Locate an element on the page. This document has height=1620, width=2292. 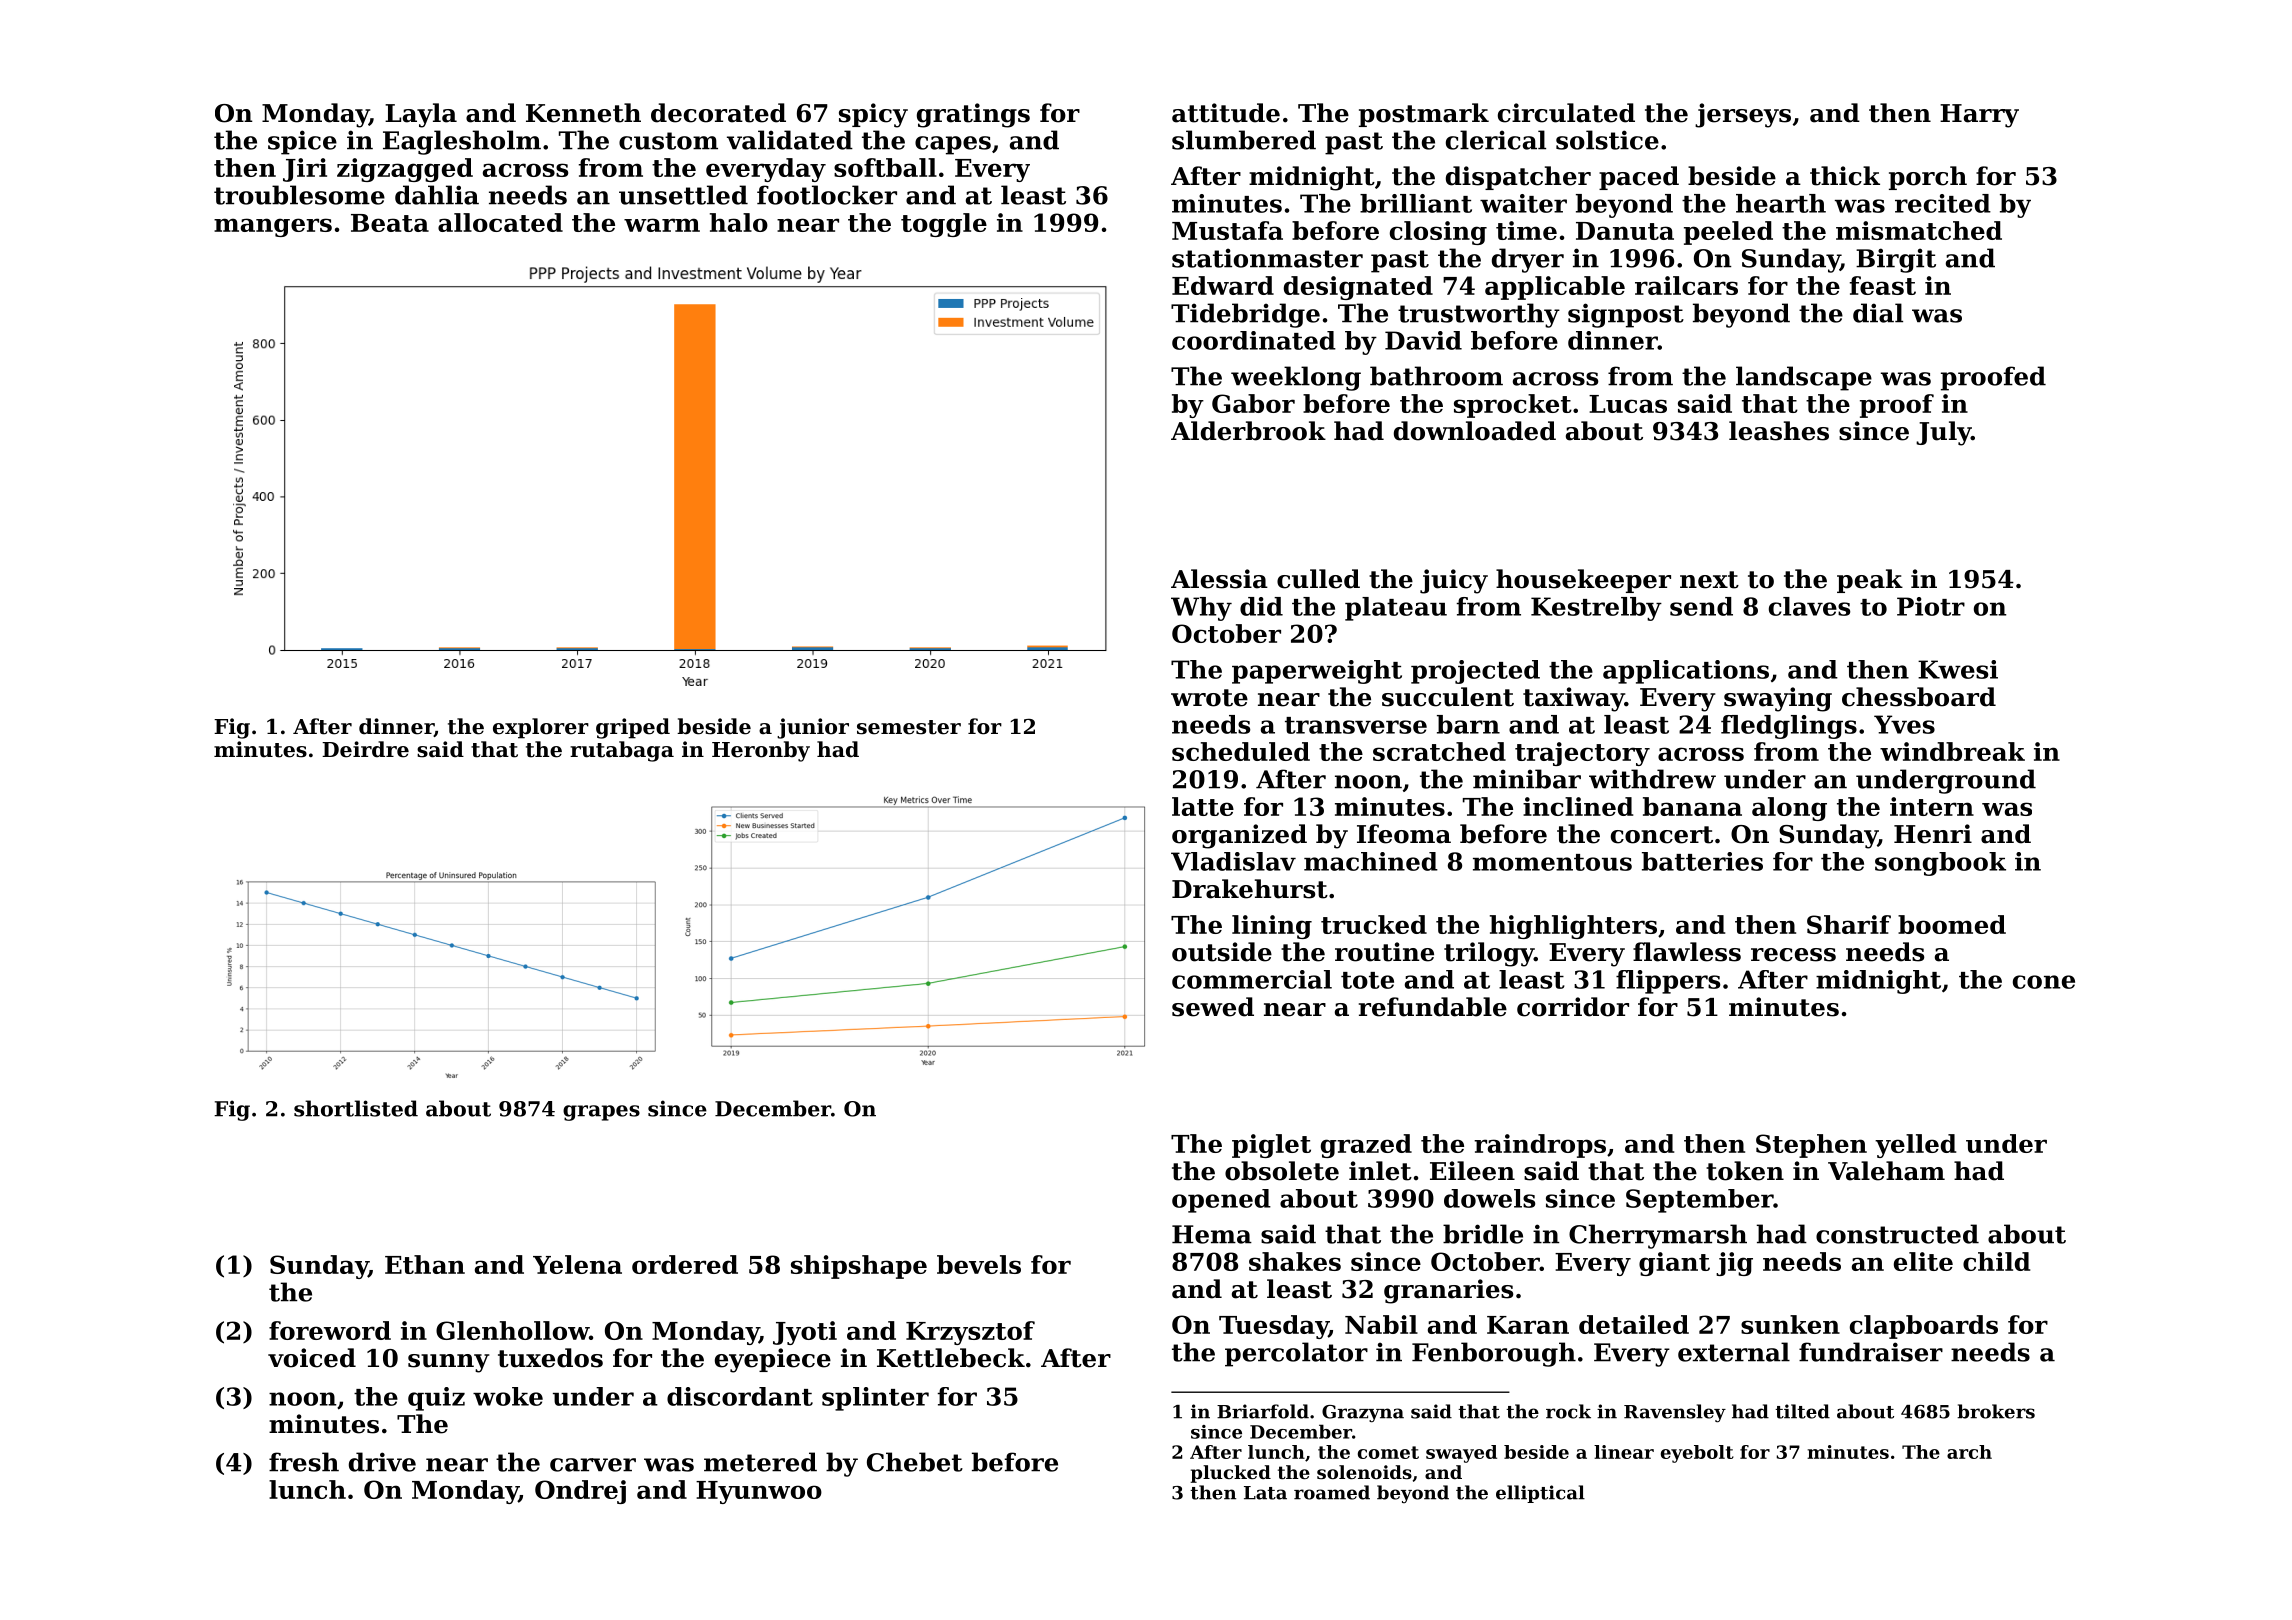
Vladislav is located at coordinates (1233, 861).
